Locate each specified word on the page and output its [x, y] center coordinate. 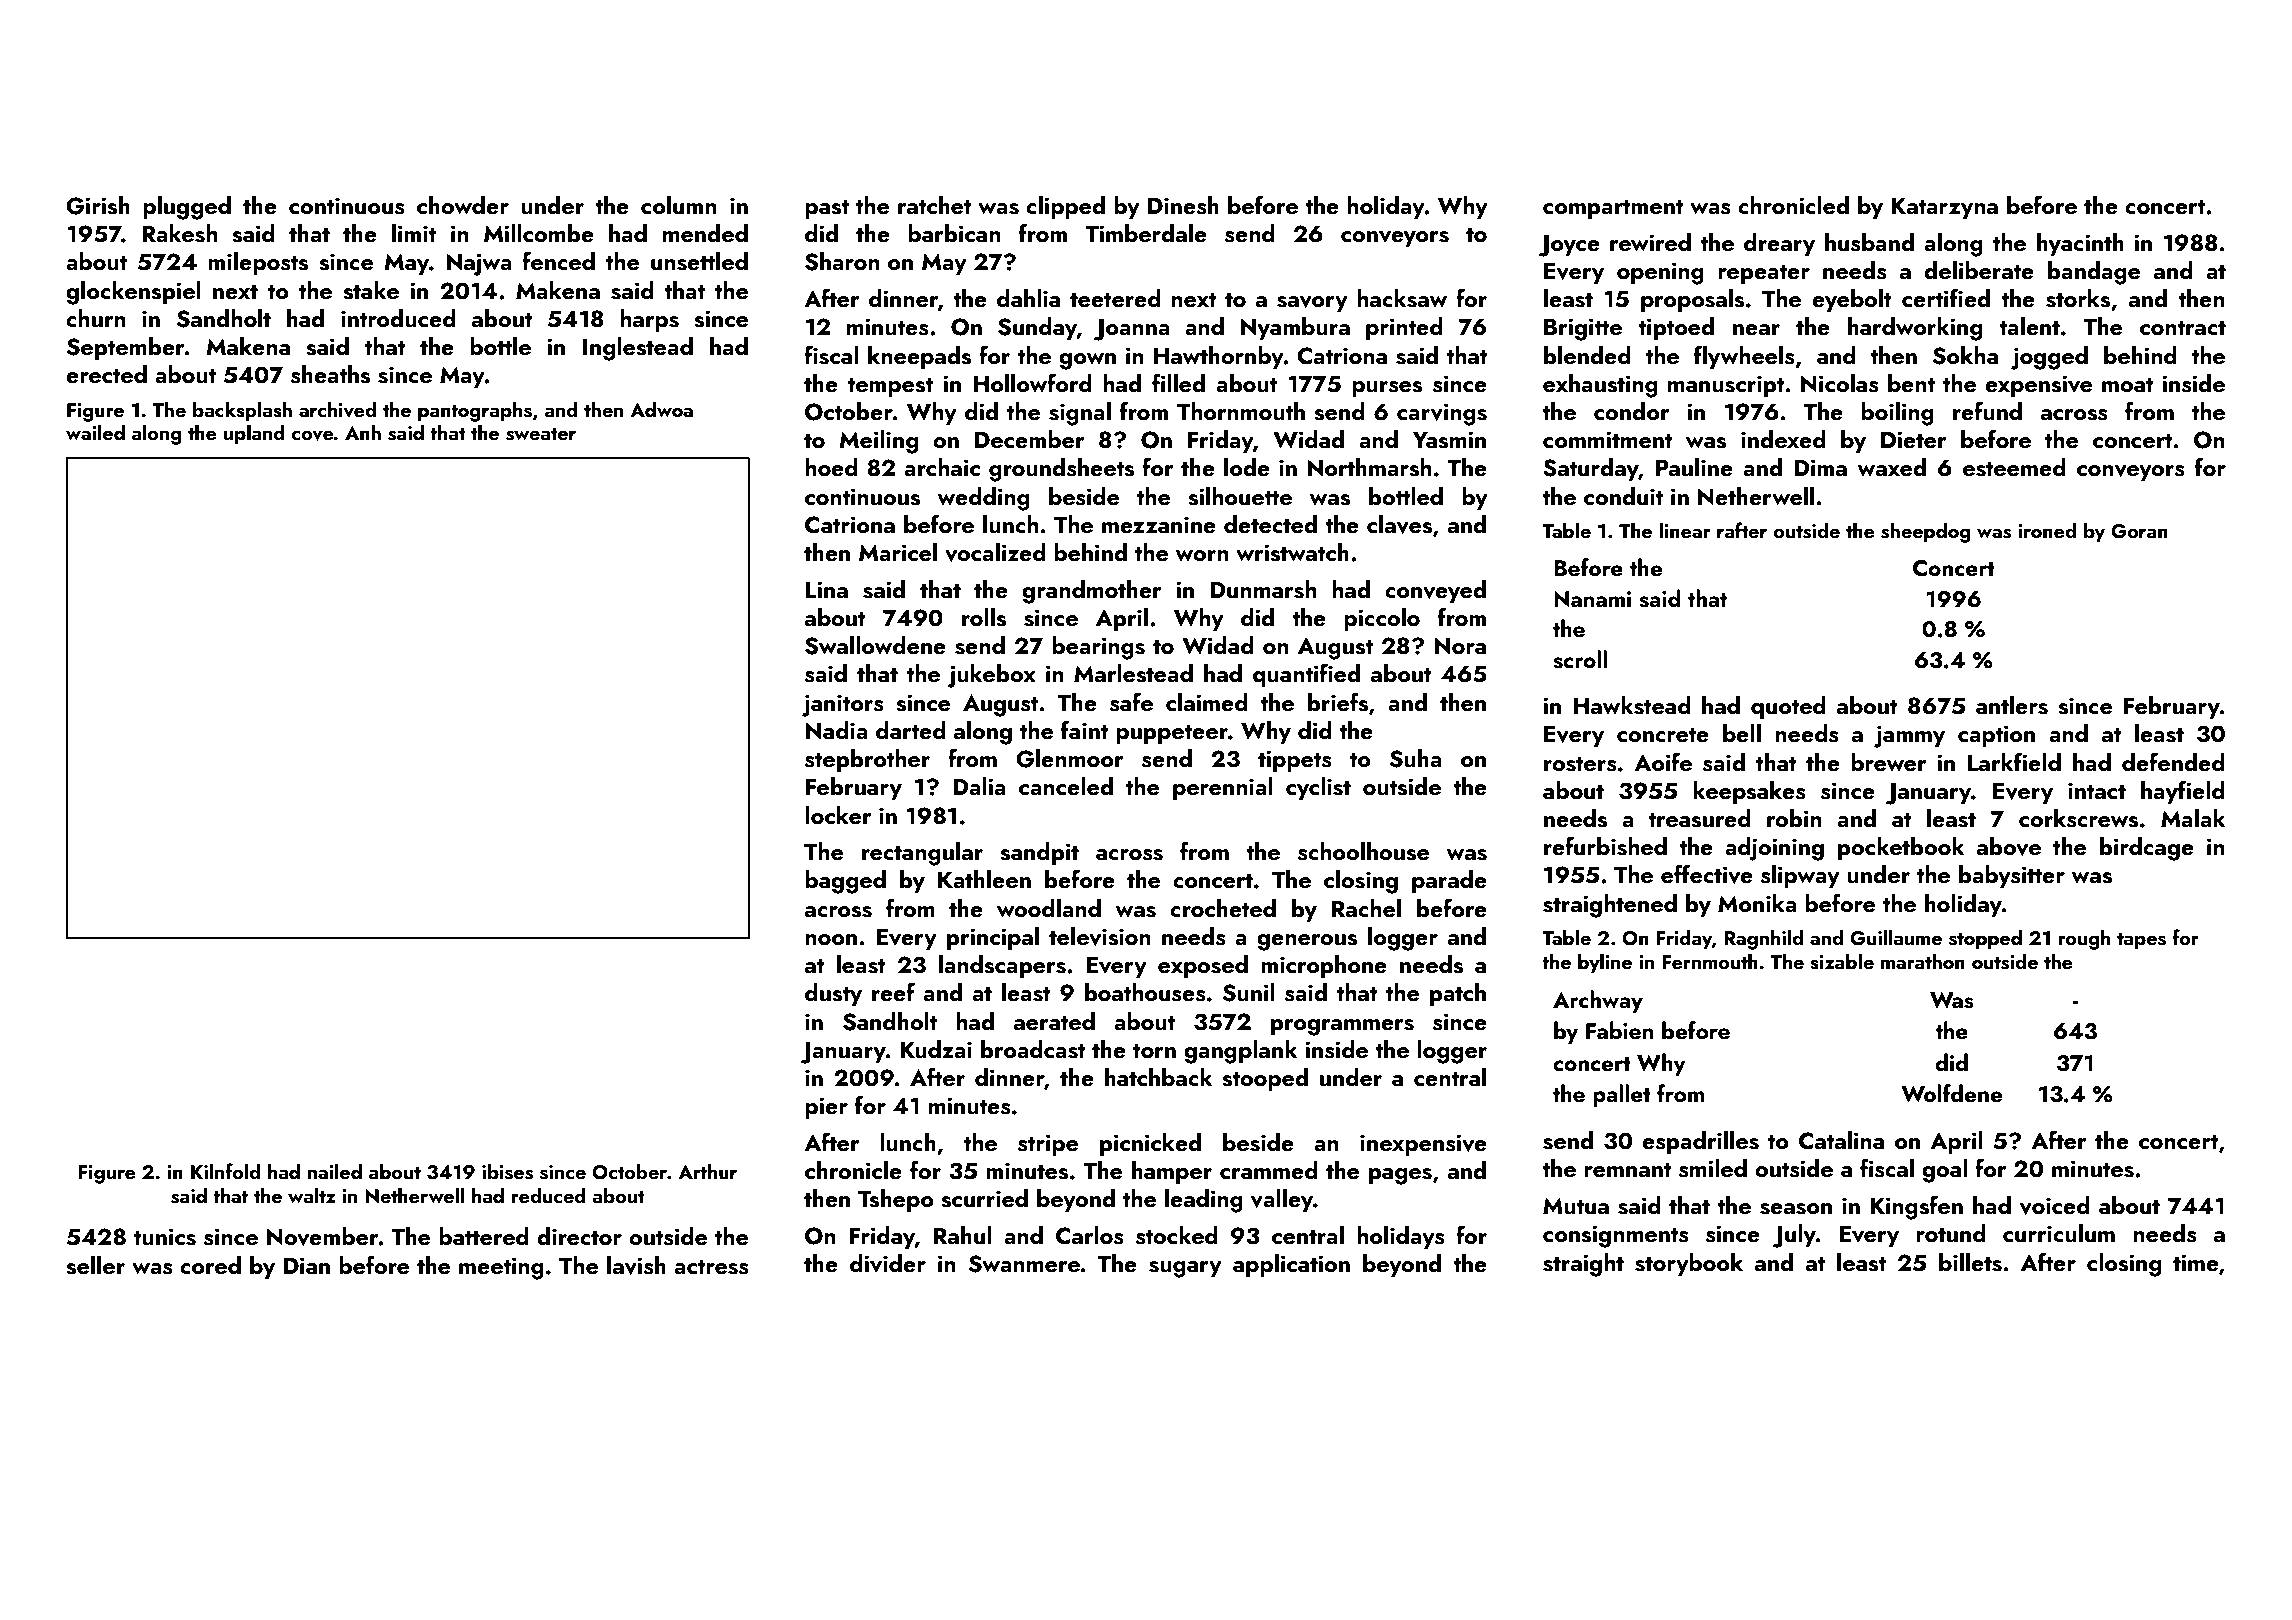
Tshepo [896, 1200]
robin [1794, 818]
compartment [1613, 209]
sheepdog [1926, 532]
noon [831, 939]
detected [1270, 524]
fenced [558, 260]
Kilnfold [225, 1171]
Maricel [898, 552]
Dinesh [1183, 205]
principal [993, 938]
